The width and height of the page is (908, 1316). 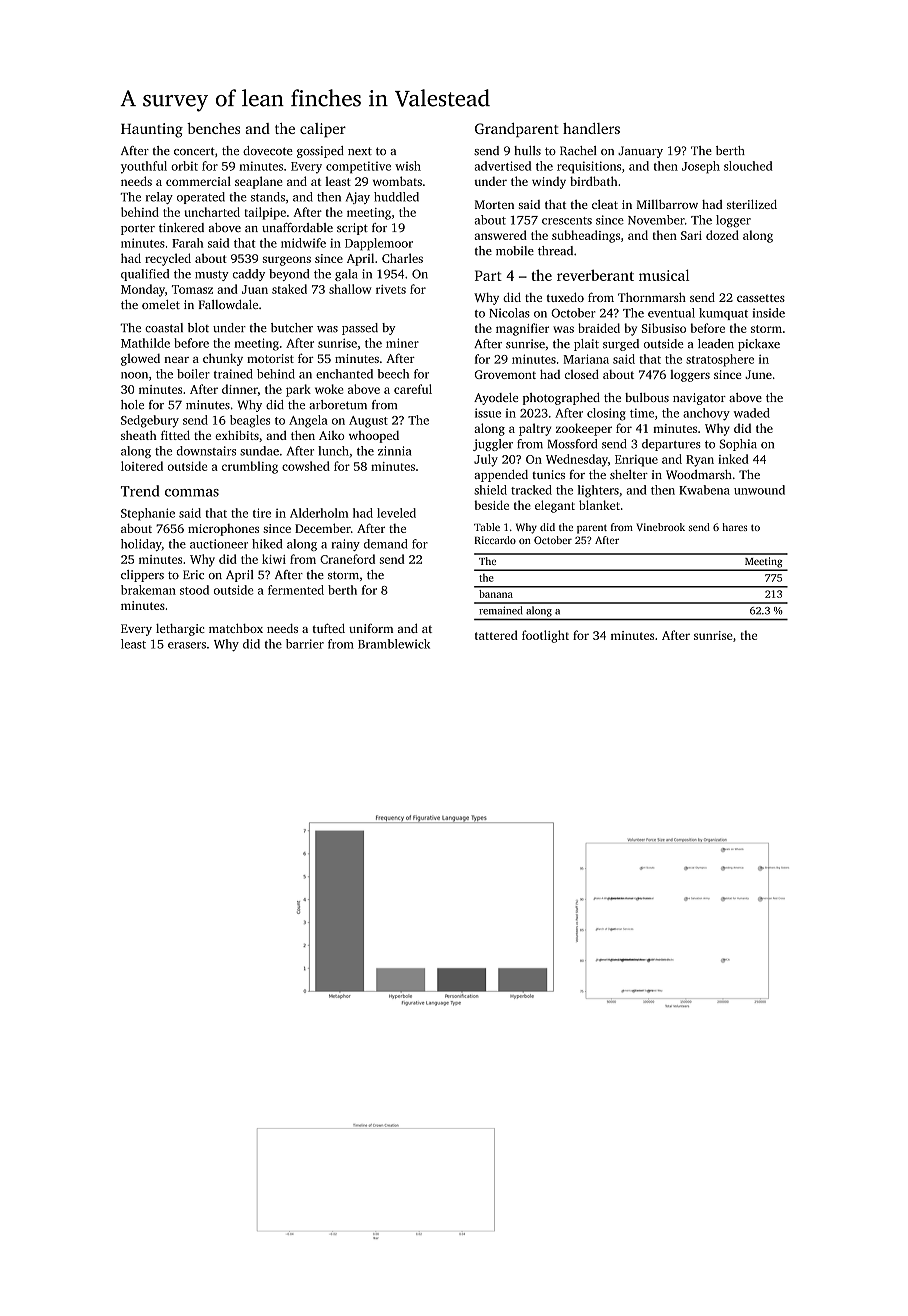 I want to click on Dapplemoor, so click(x=379, y=244).
